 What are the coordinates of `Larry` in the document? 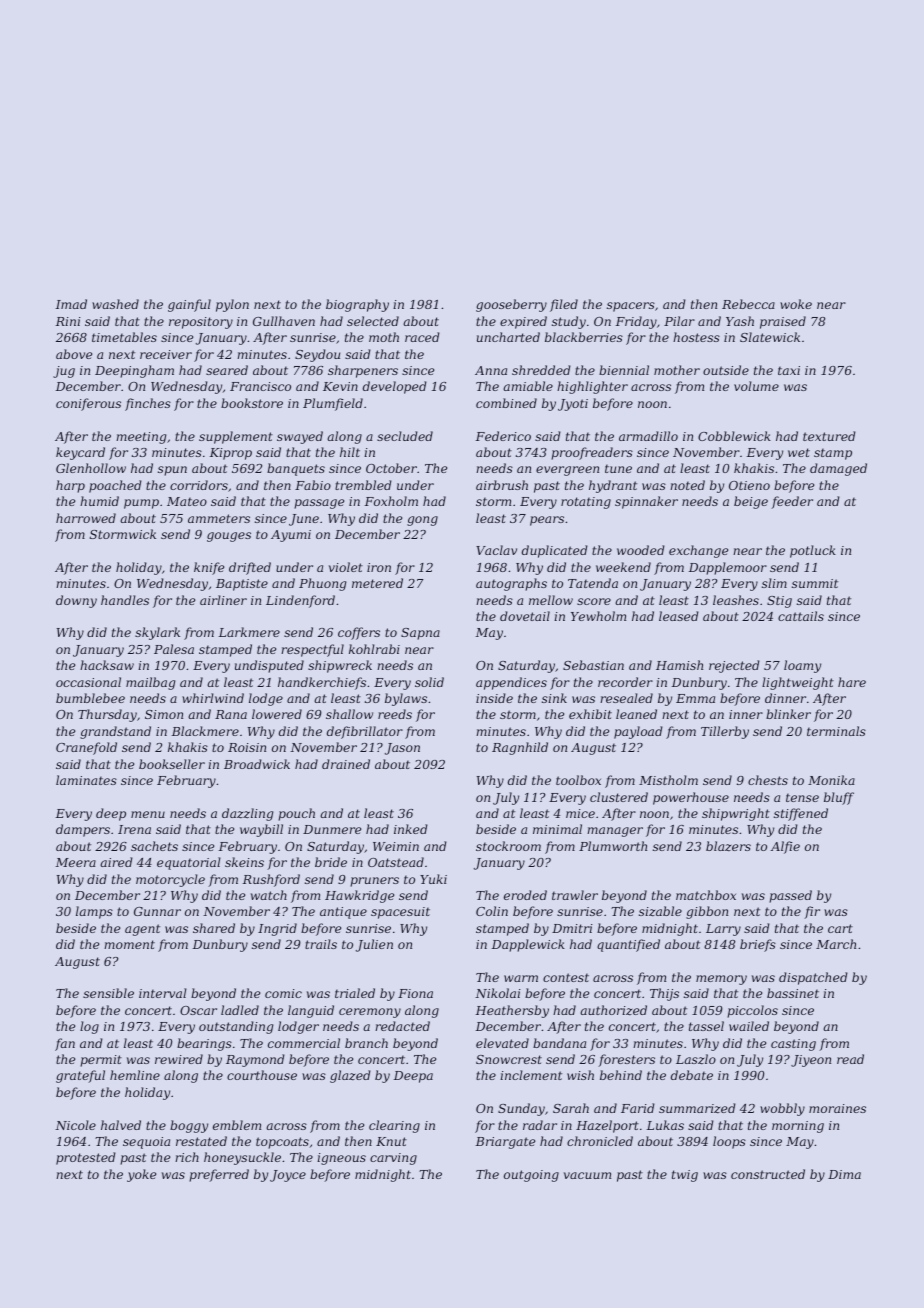 It's located at (723, 930).
